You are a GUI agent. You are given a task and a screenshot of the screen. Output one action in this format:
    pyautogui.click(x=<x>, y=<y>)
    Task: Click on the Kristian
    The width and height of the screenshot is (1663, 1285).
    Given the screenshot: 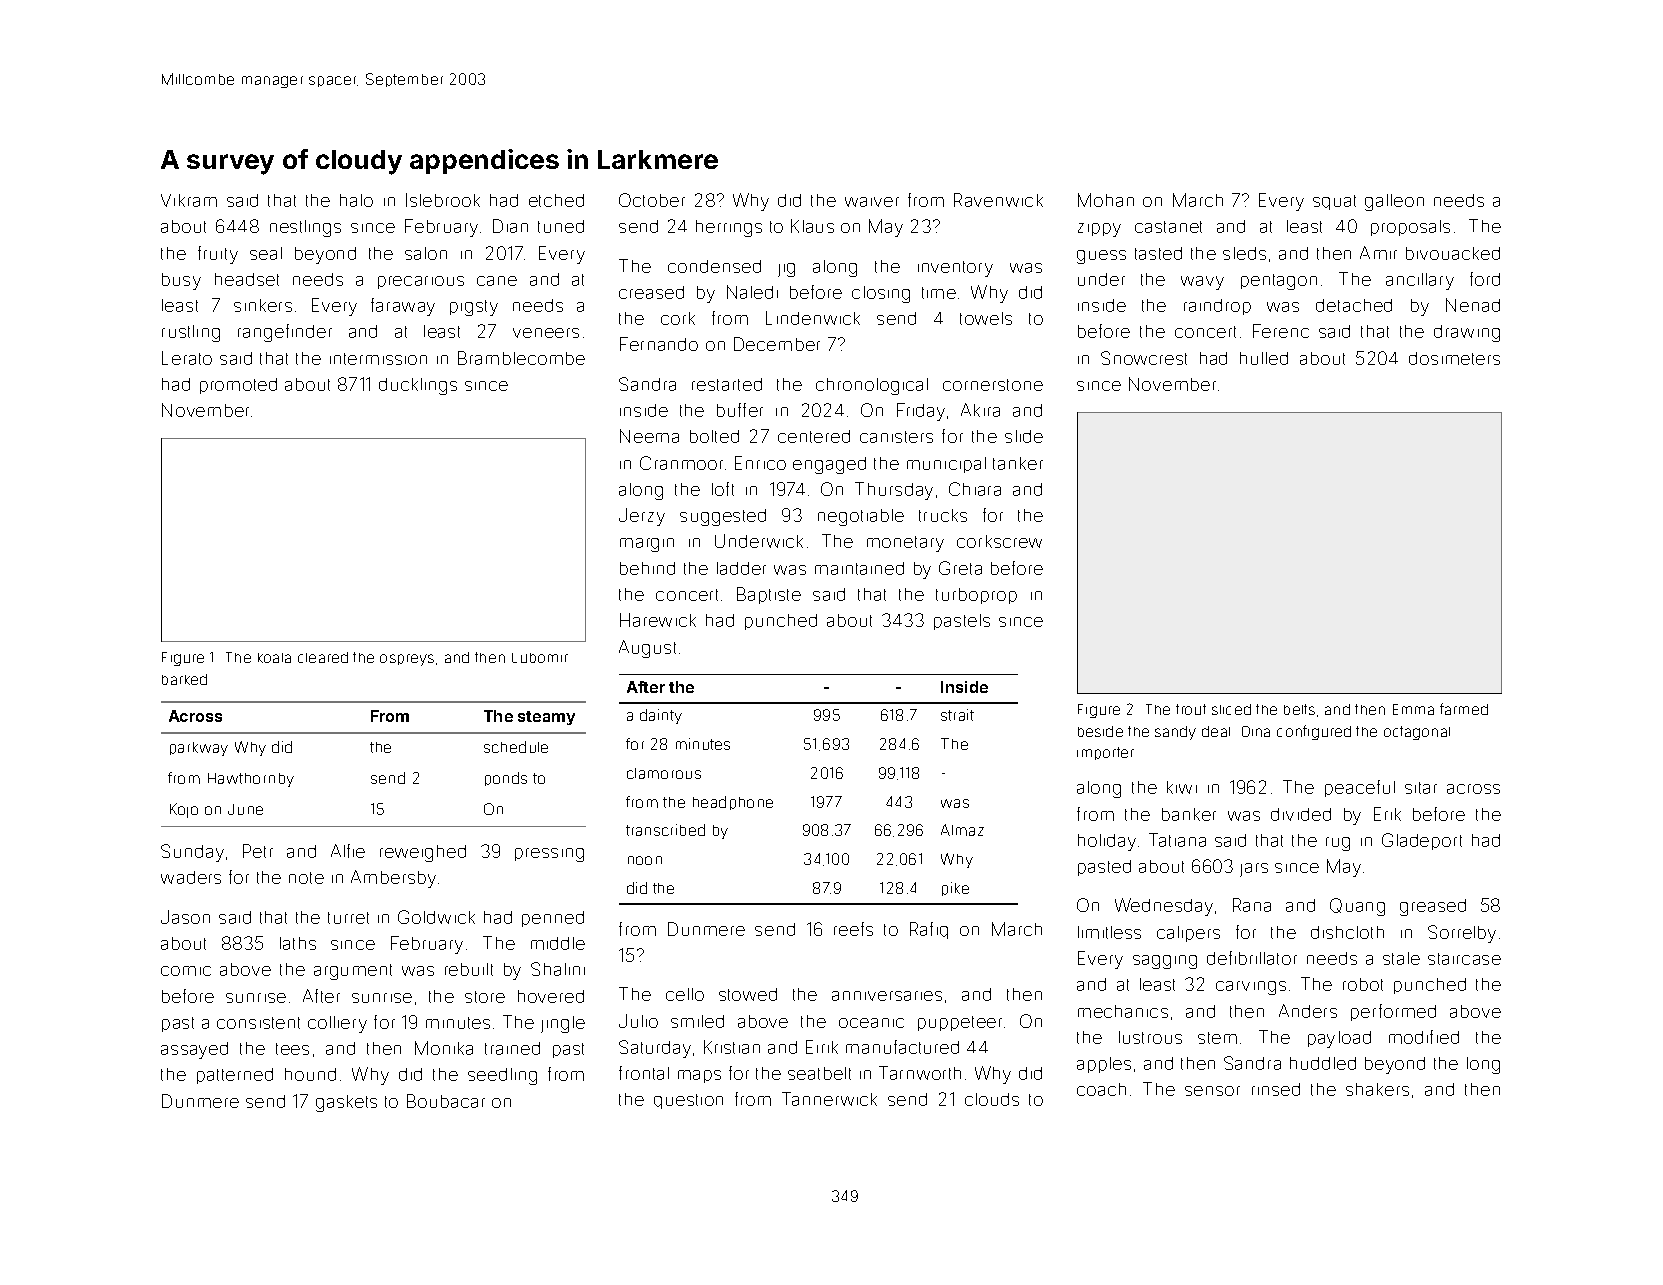 What is the action you would take?
    pyautogui.click(x=732, y=1047)
